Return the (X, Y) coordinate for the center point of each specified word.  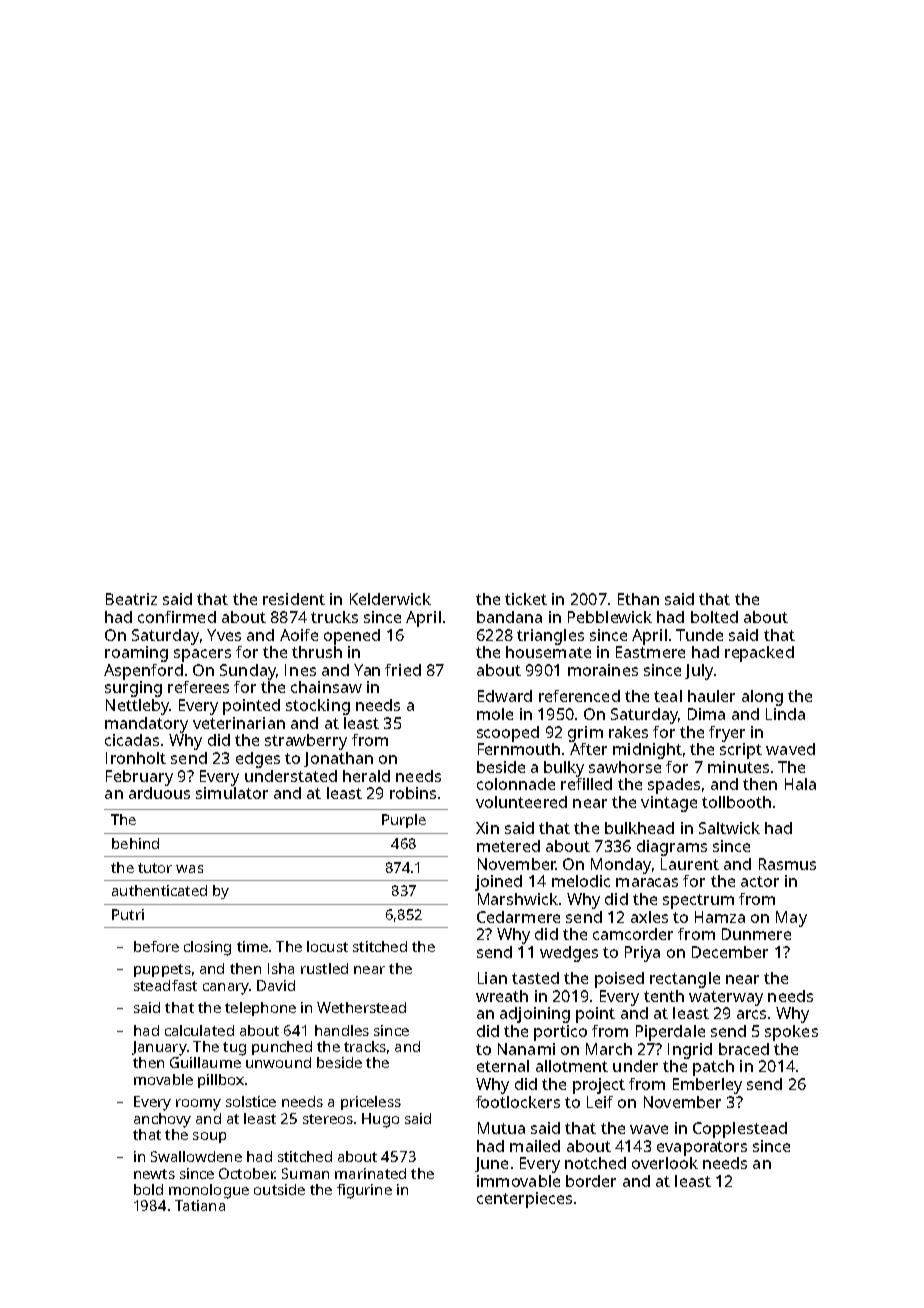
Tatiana (200, 1205)
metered (508, 846)
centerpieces (524, 1200)
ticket (526, 599)
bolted (714, 617)
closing (207, 948)
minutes (738, 767)
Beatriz (131, 599)
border (591, 1181)
